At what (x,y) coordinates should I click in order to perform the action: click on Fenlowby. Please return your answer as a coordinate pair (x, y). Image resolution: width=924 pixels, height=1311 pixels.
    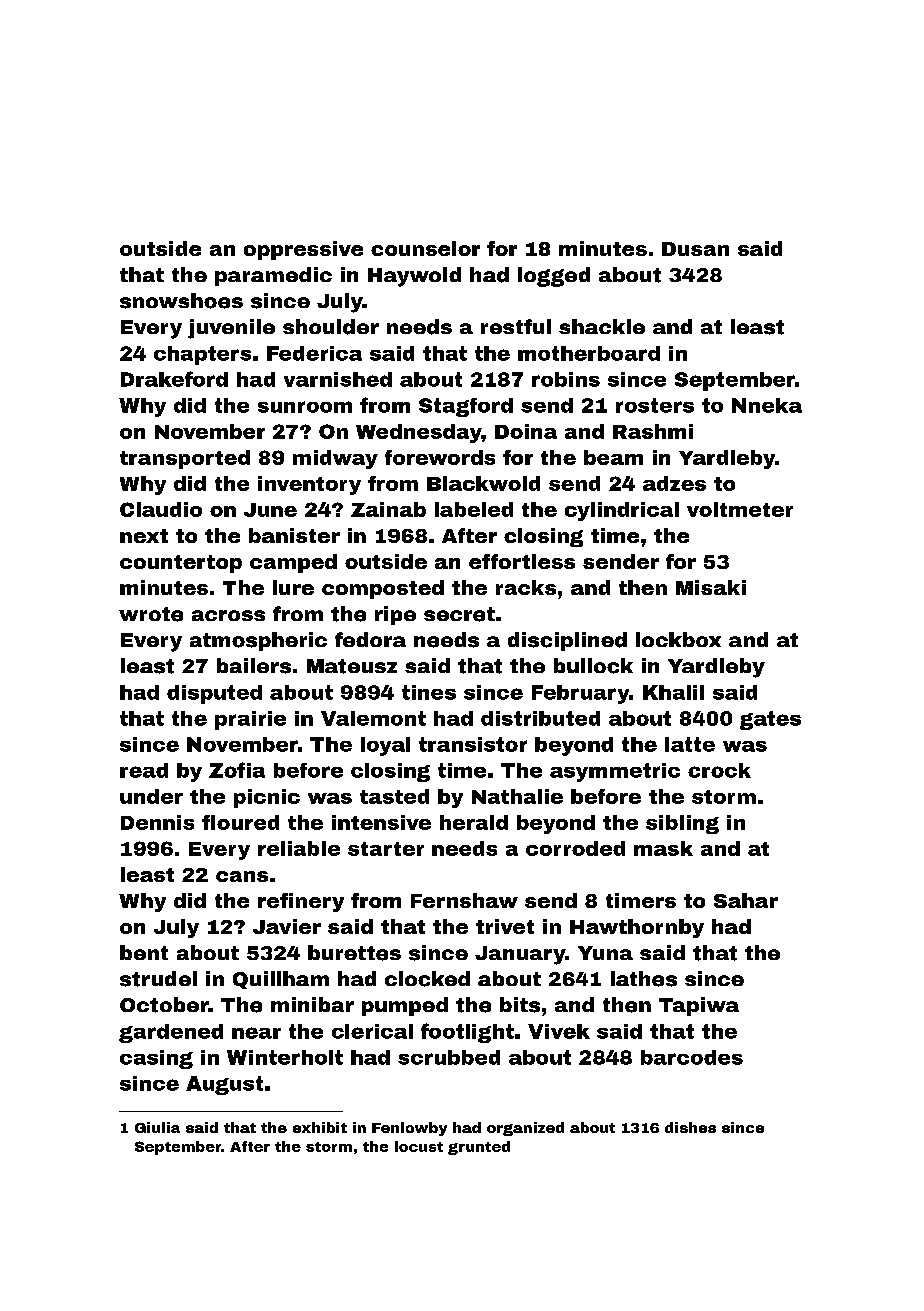
    Looking at the image, I should click on (409, 1129).
